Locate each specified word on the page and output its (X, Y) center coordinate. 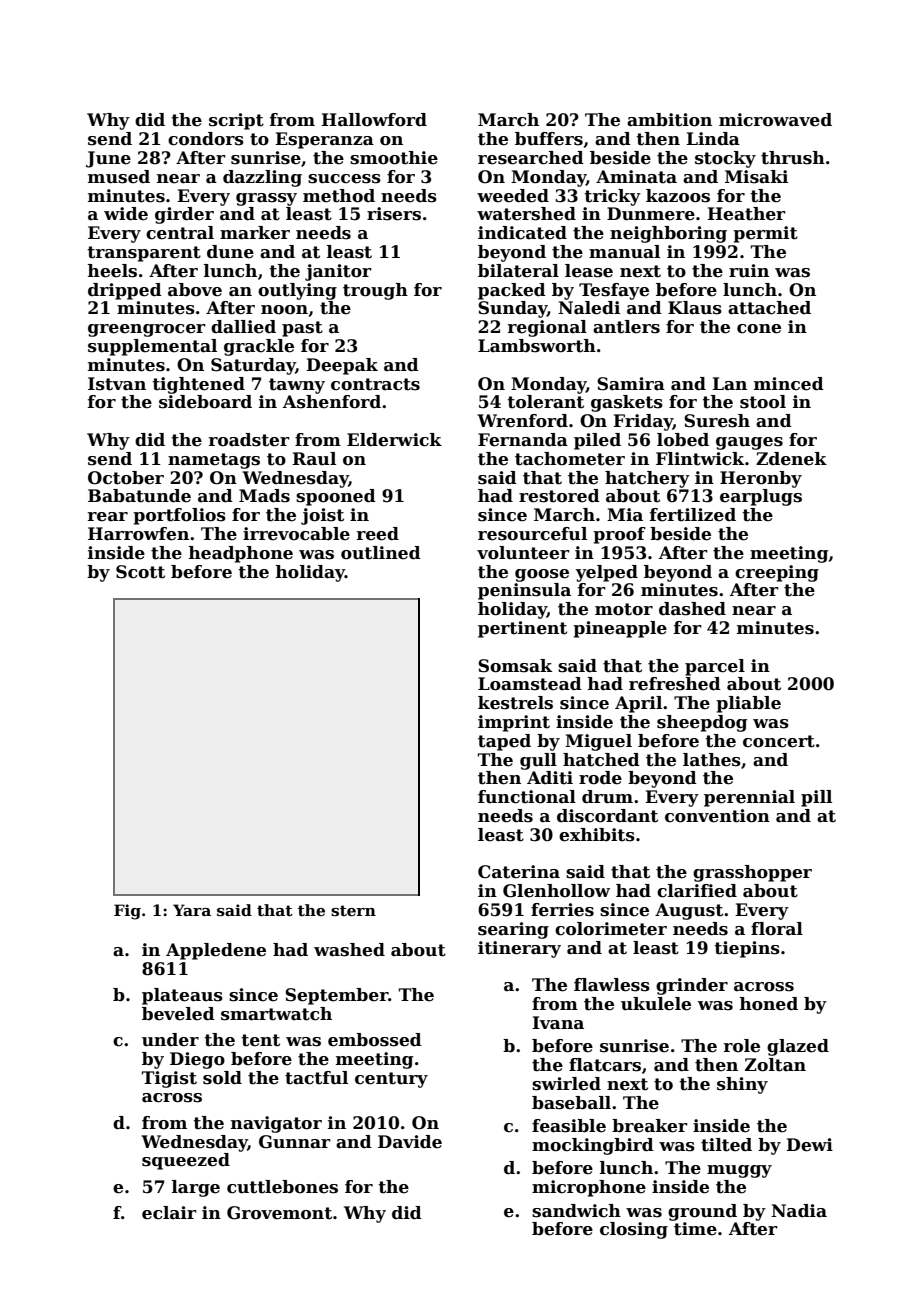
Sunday (512, 309)
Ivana (558, 1023)
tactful (316, 1078)
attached (769, 308)
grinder (692, 986)
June (108, 159)
